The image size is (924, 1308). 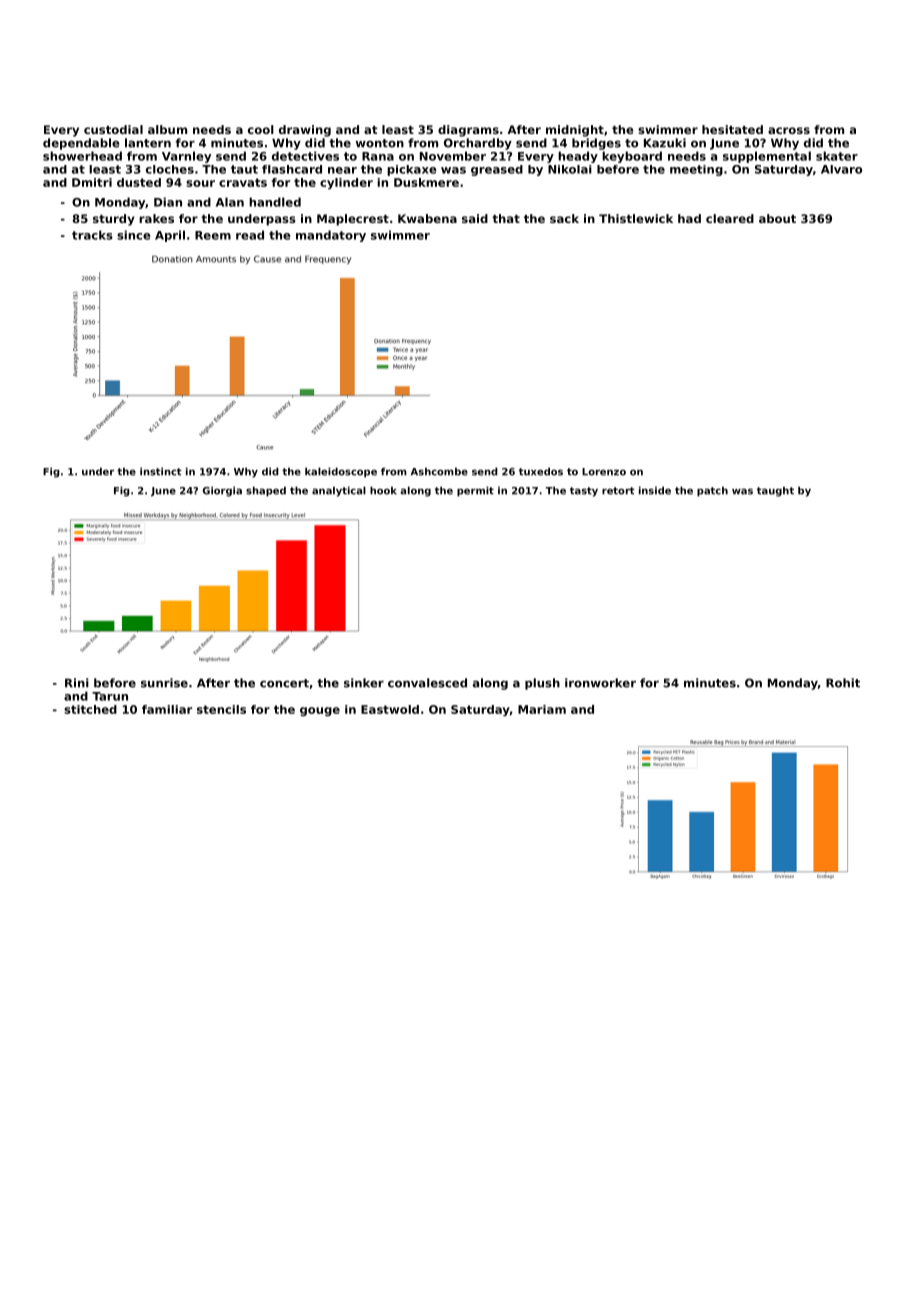 I want to click on about, so click(x=777, y=218).
